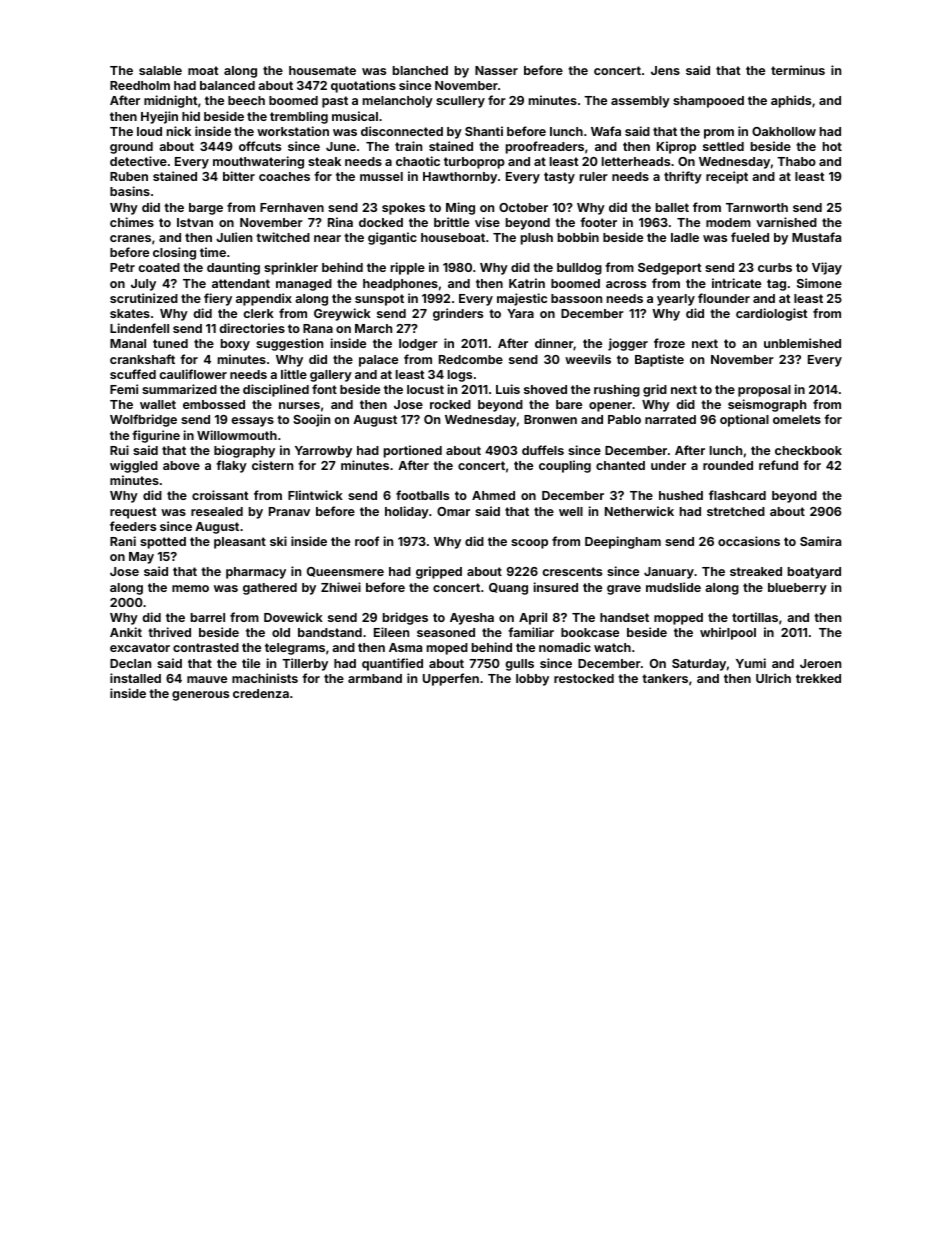  What do you see at coordinates (797, 589) in the image?
I see `blueberry` at bounding box center [797, 589].
